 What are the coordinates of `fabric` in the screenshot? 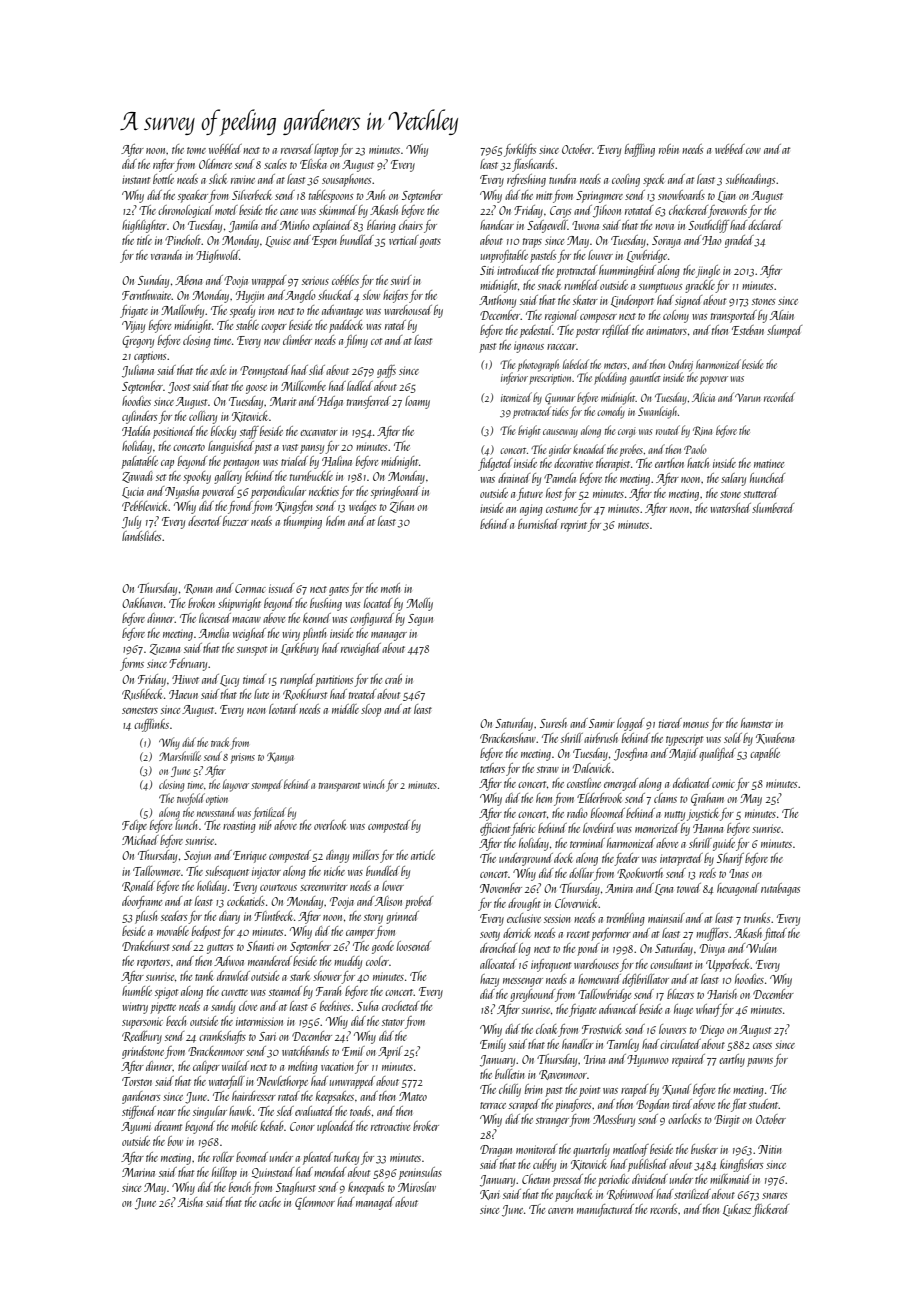 It's located at (523, 829).
